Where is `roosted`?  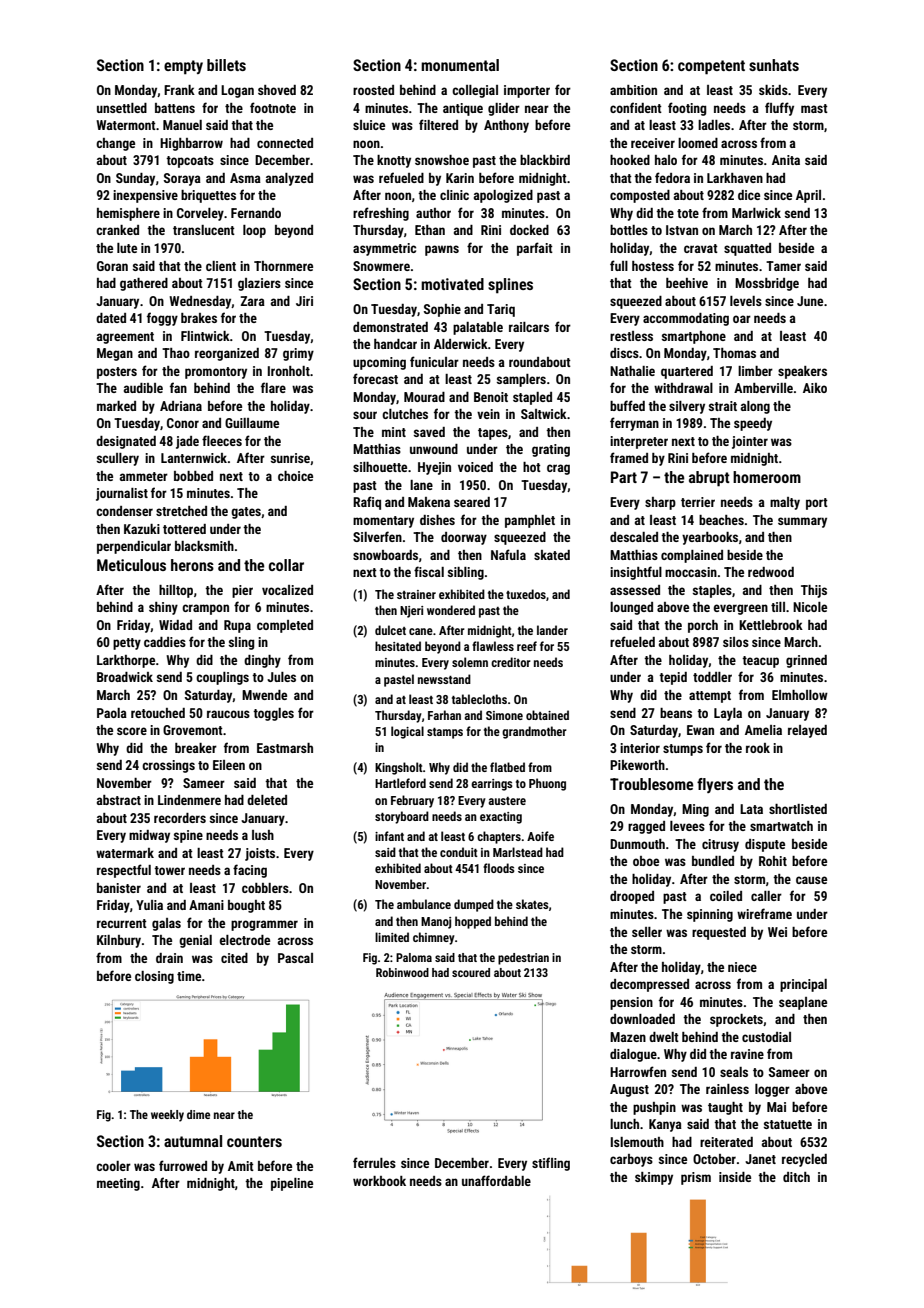
roosted is located at coordinates (373, 90).
